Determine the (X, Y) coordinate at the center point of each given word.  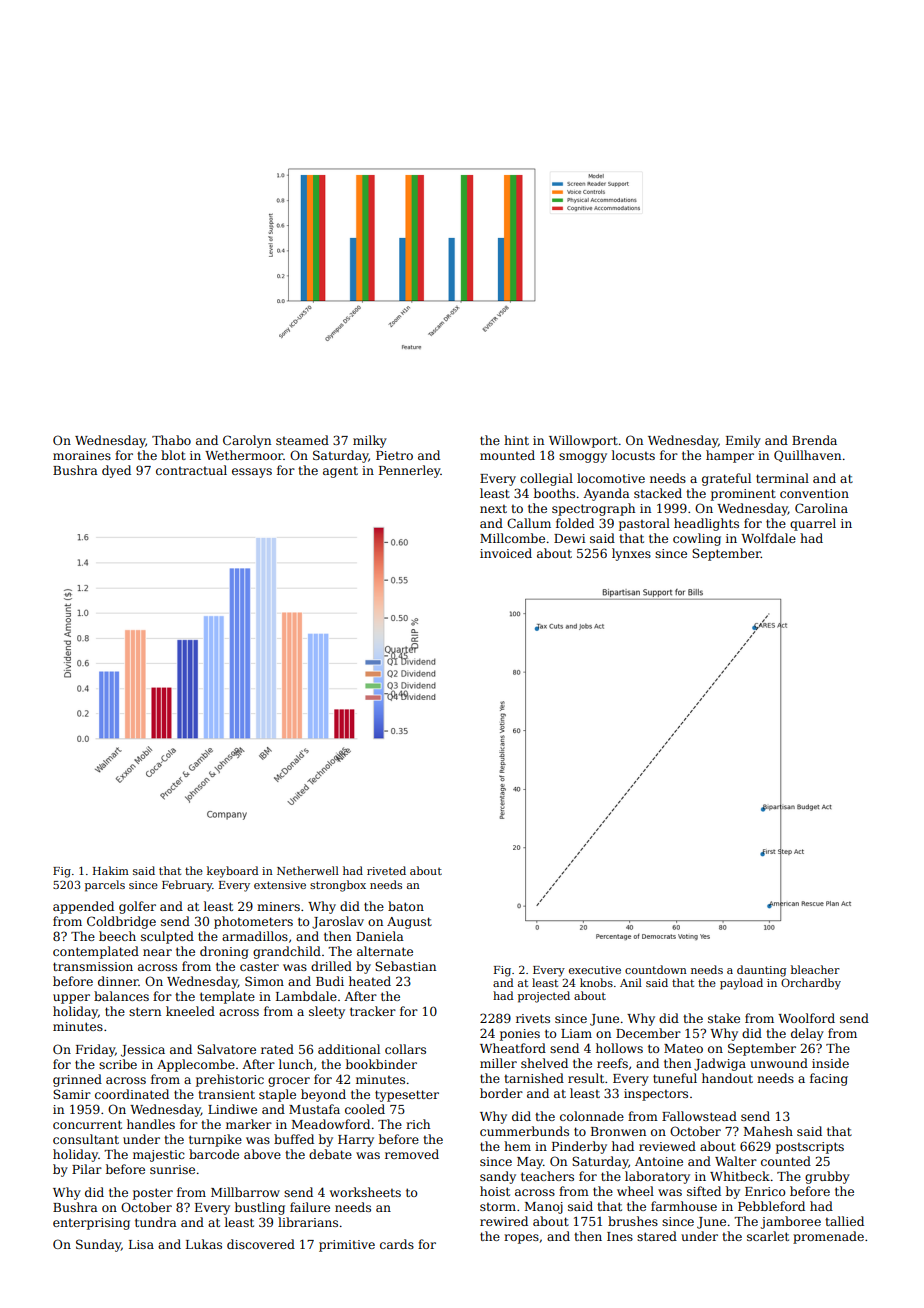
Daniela (379, 936)
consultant (86, 1139)
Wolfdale (768, 538)
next (493, 509)
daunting (761, 971)
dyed (116, 471)
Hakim (111, 870)
